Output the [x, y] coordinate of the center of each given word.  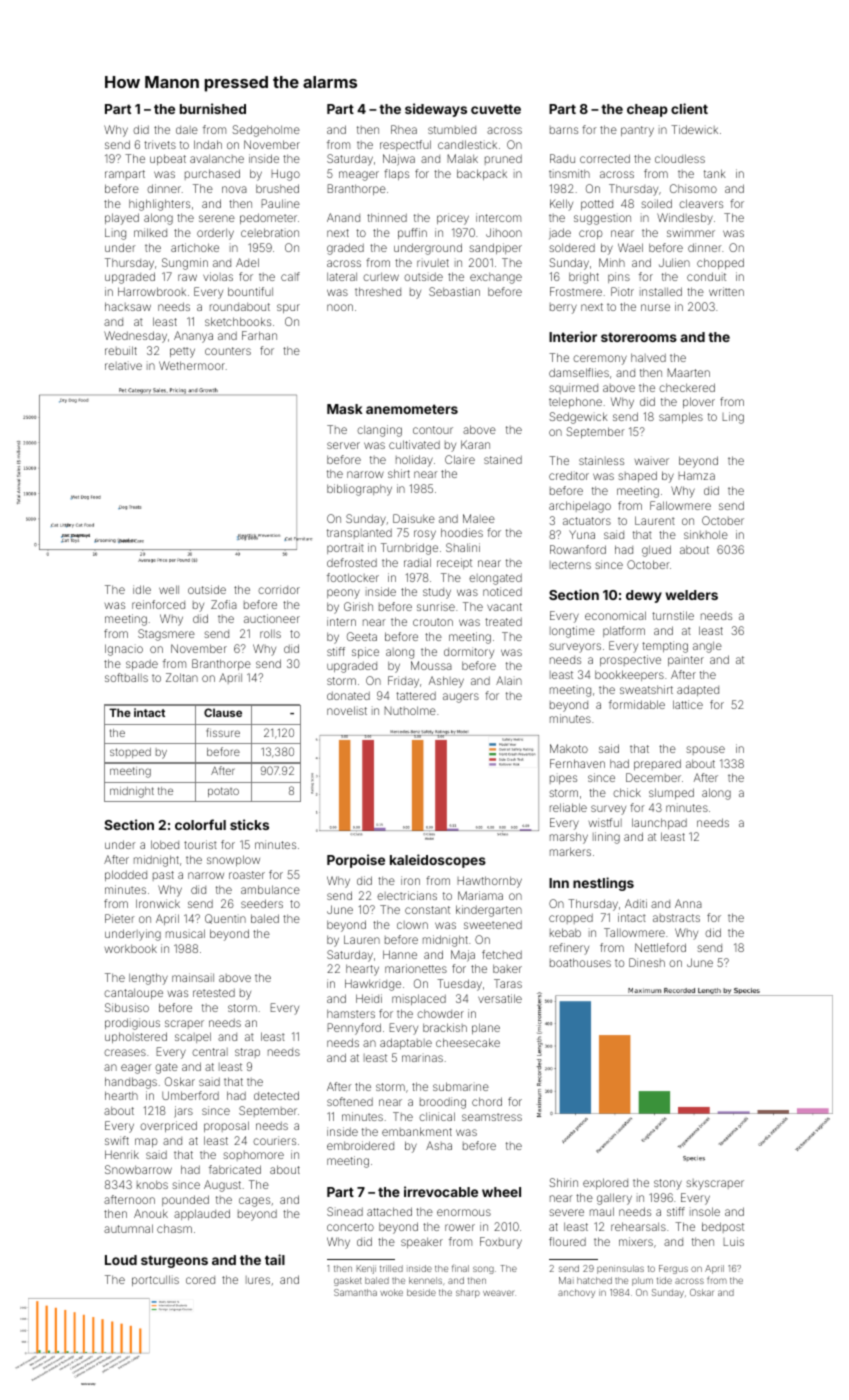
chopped [720, 263]
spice [365, 652]
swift [117, 1140]
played [122, 219]
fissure [223, 732]
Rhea [404, 129]
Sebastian [454, 291]
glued [656, 551]
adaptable [406, 1043]
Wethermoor [192, 365]
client [689, 108]
